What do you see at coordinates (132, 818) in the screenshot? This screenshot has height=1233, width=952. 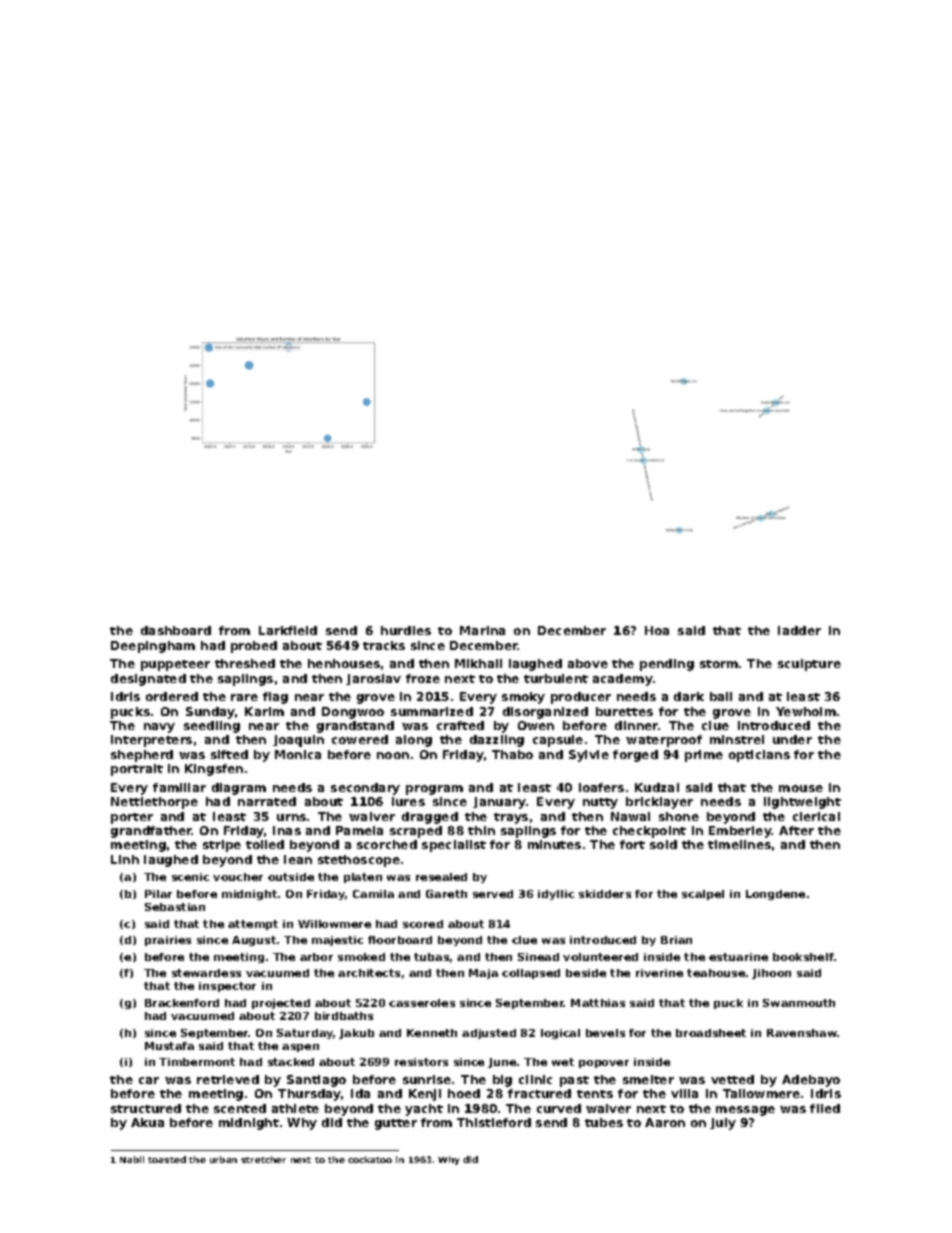 I see `porter` at bounding box center [132, 818].
